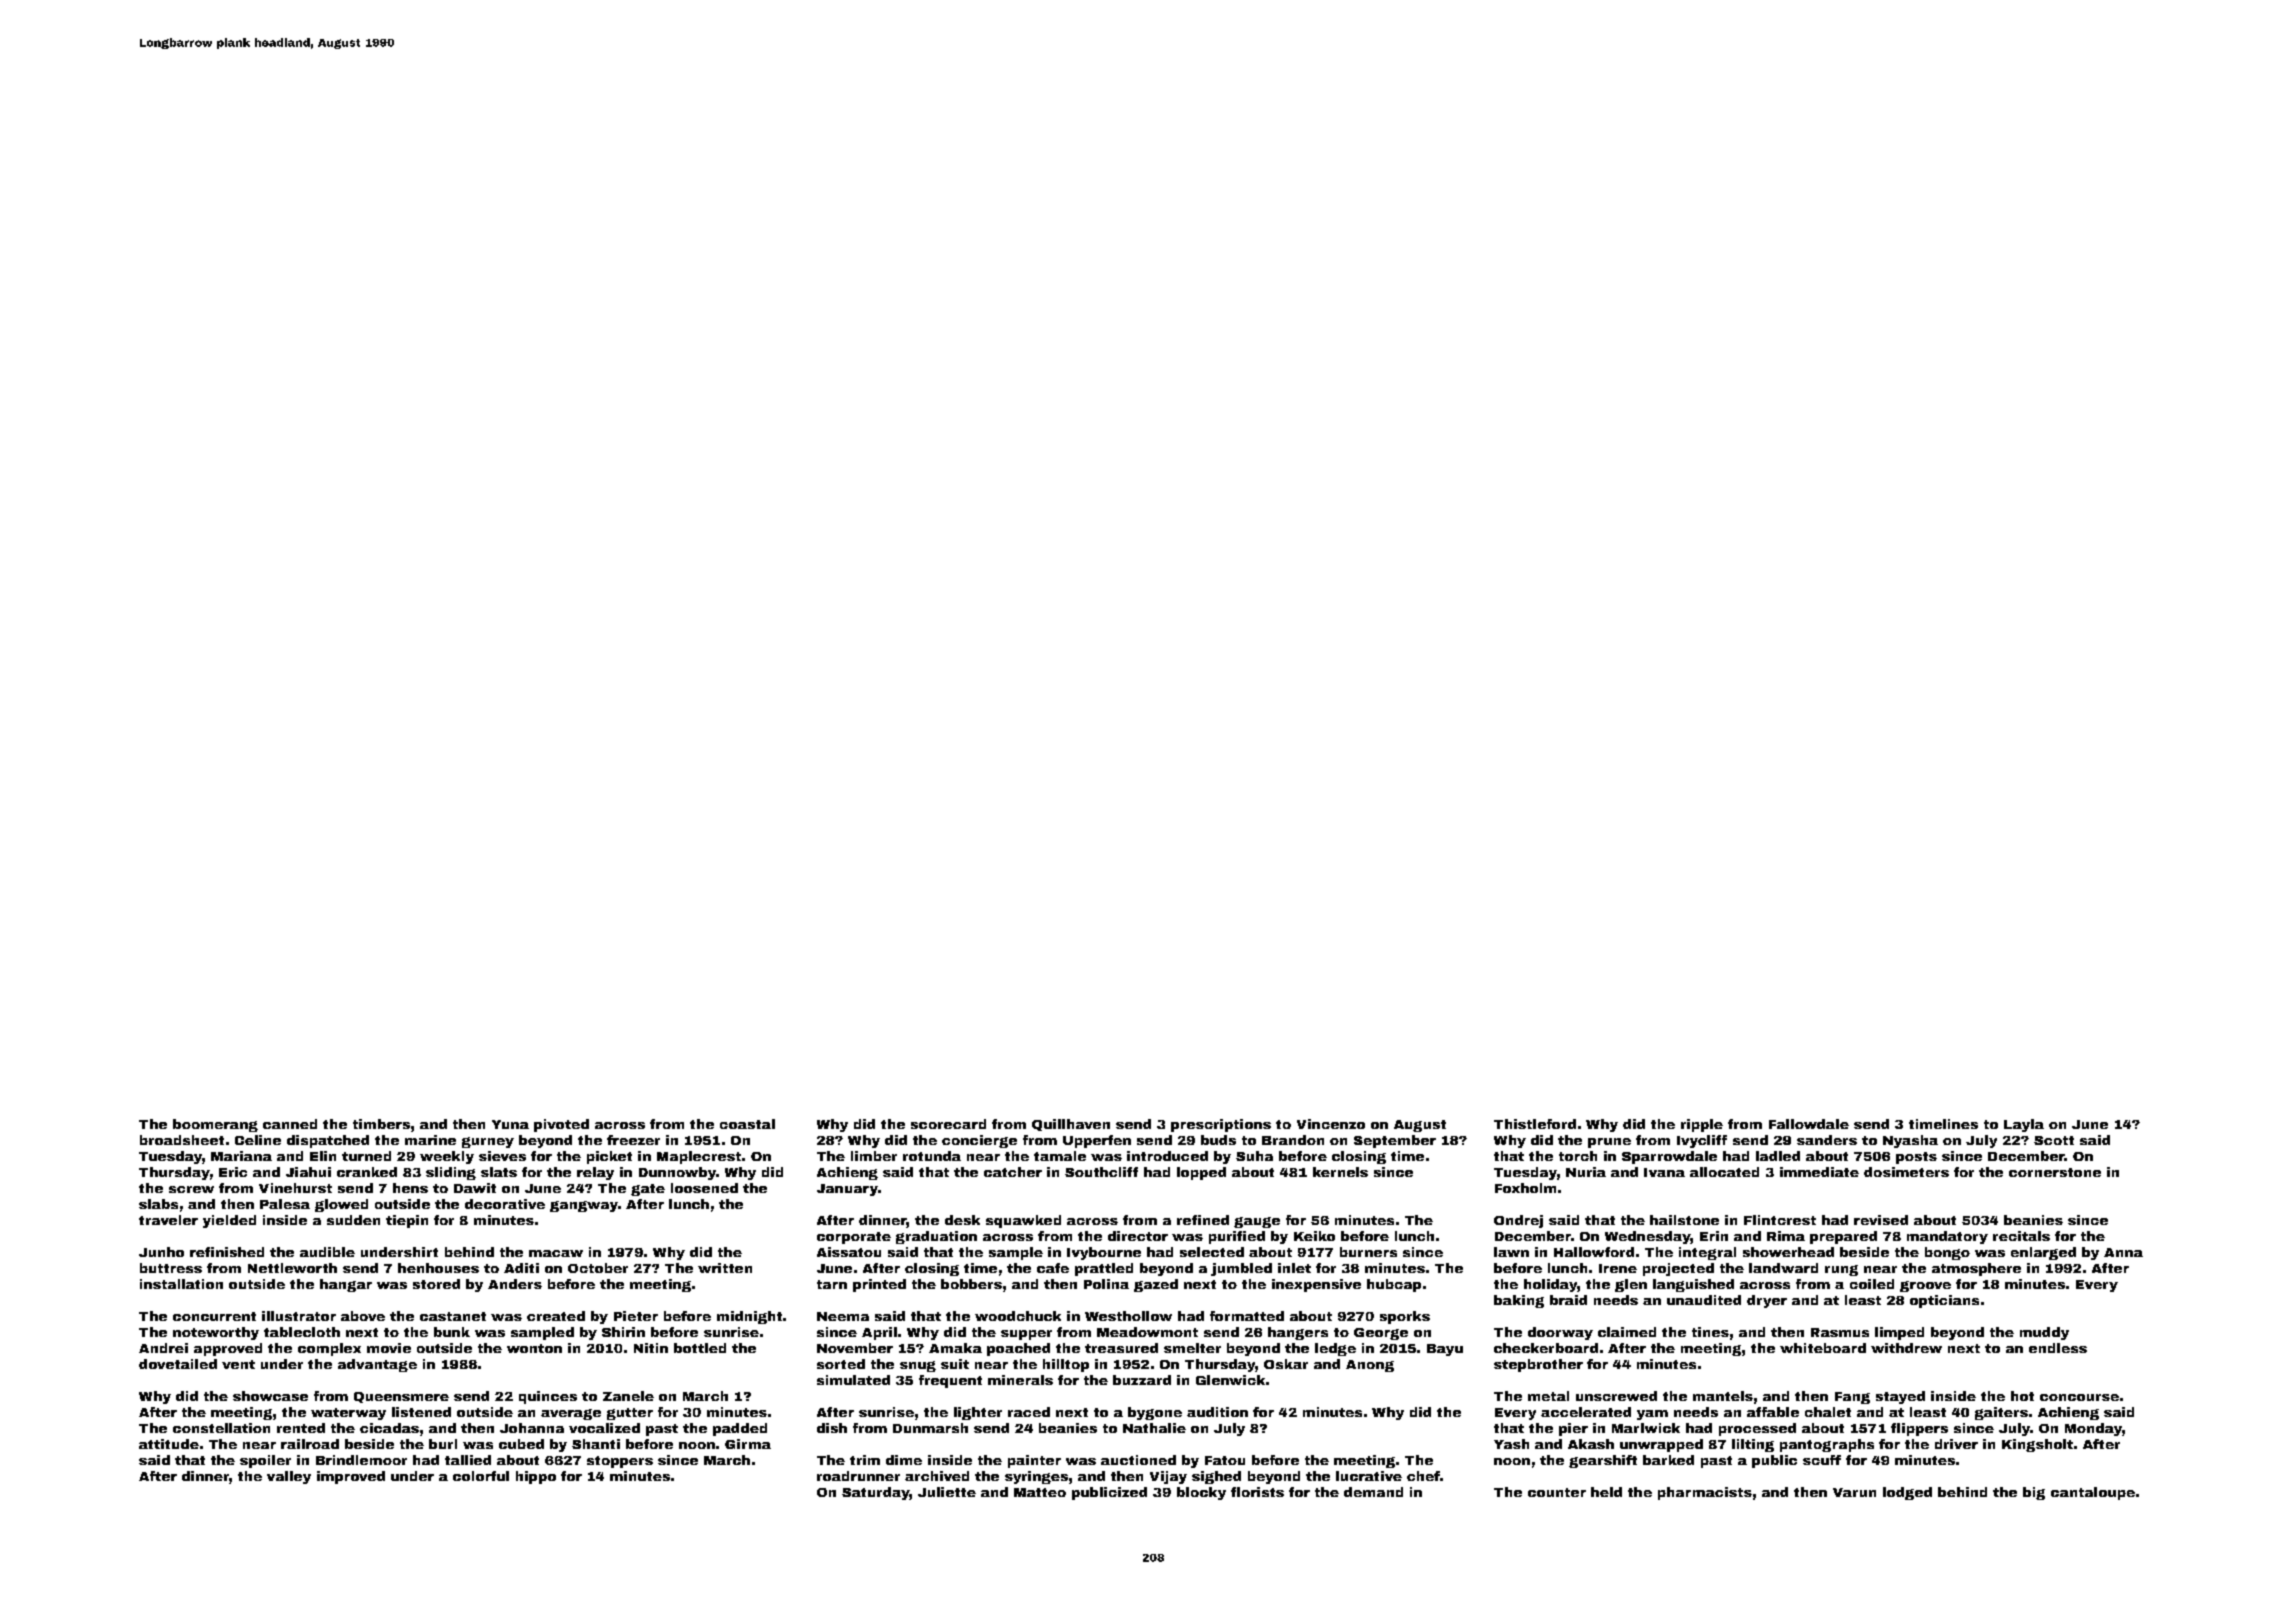 This screenshot has height=1615, width=2284. Describe the element at coordinates (289, 1477) in the screenshot. I see `valley` at that location.
